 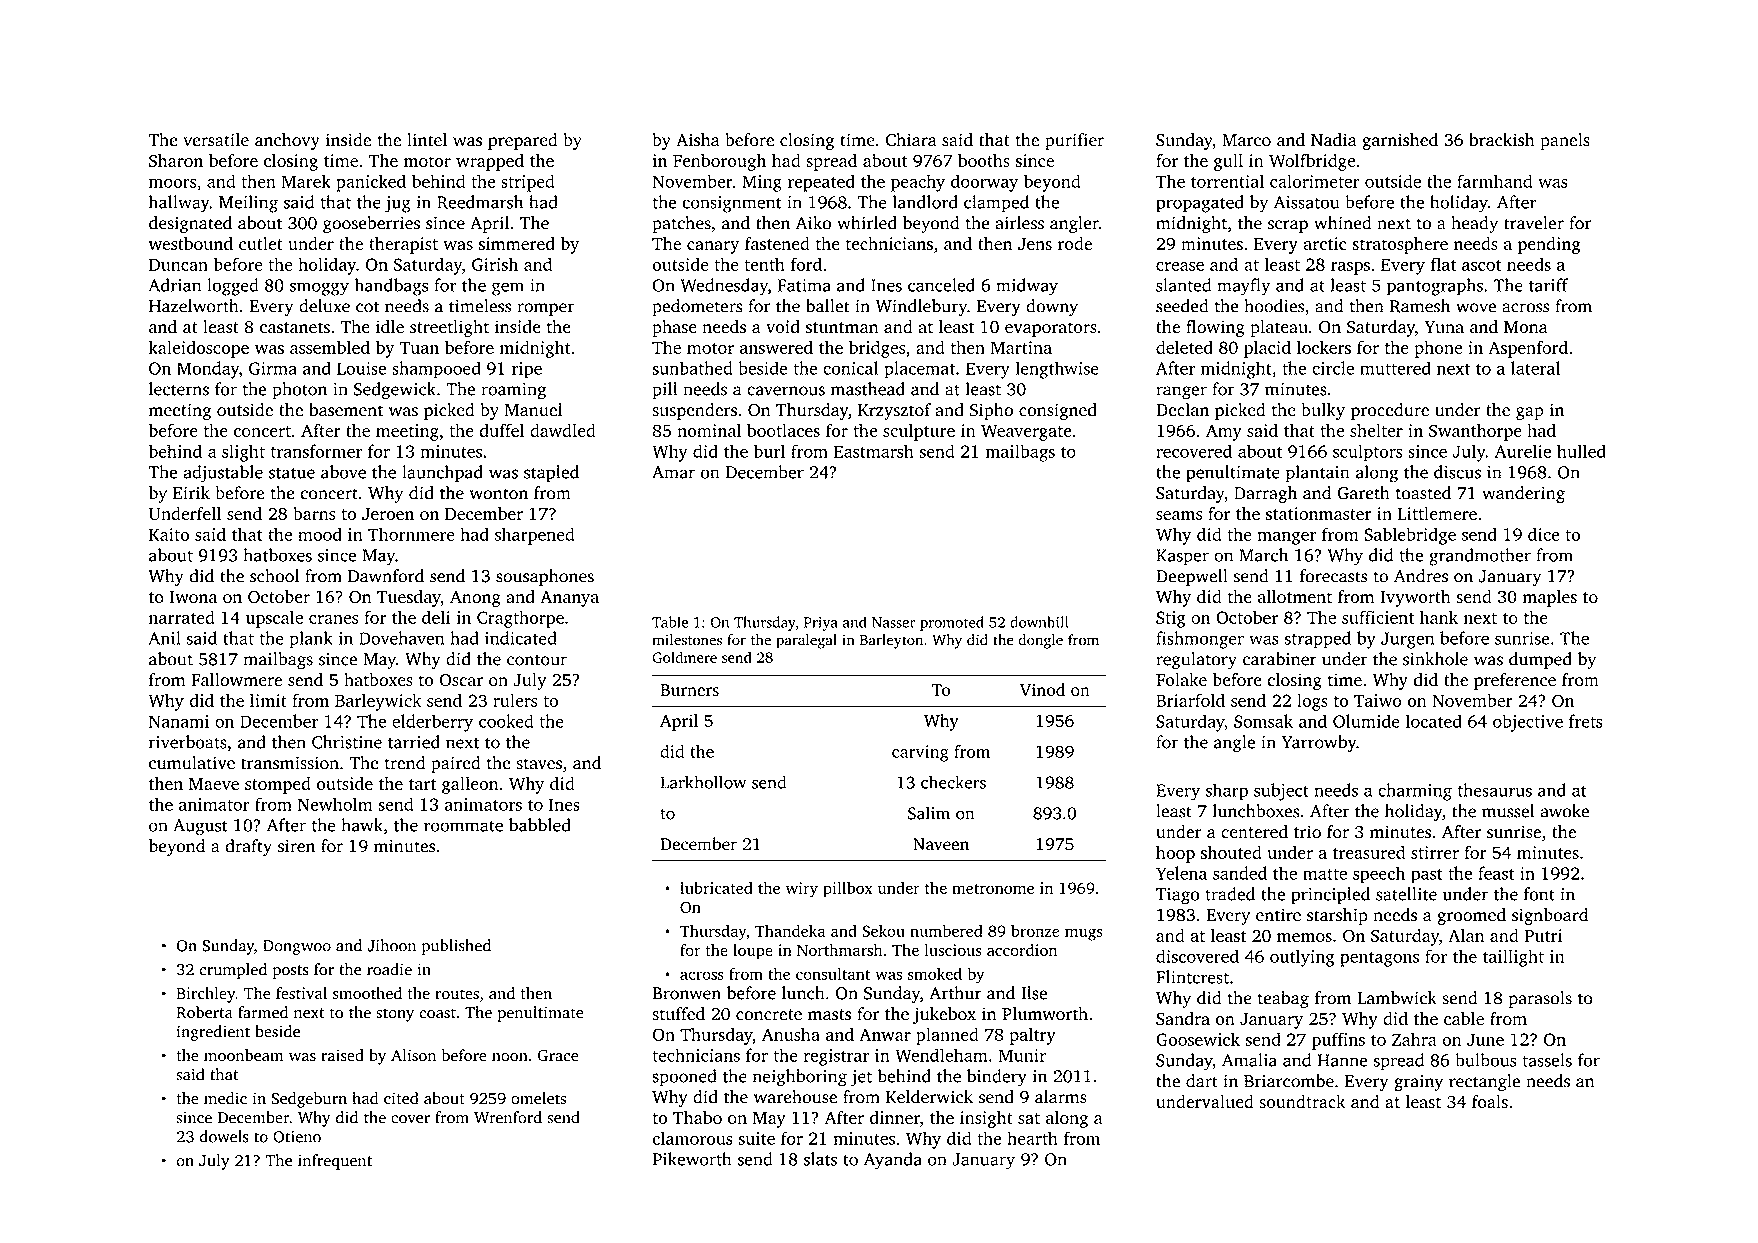 I want to click on Eastmarsh, so click(x=874, y=451).
